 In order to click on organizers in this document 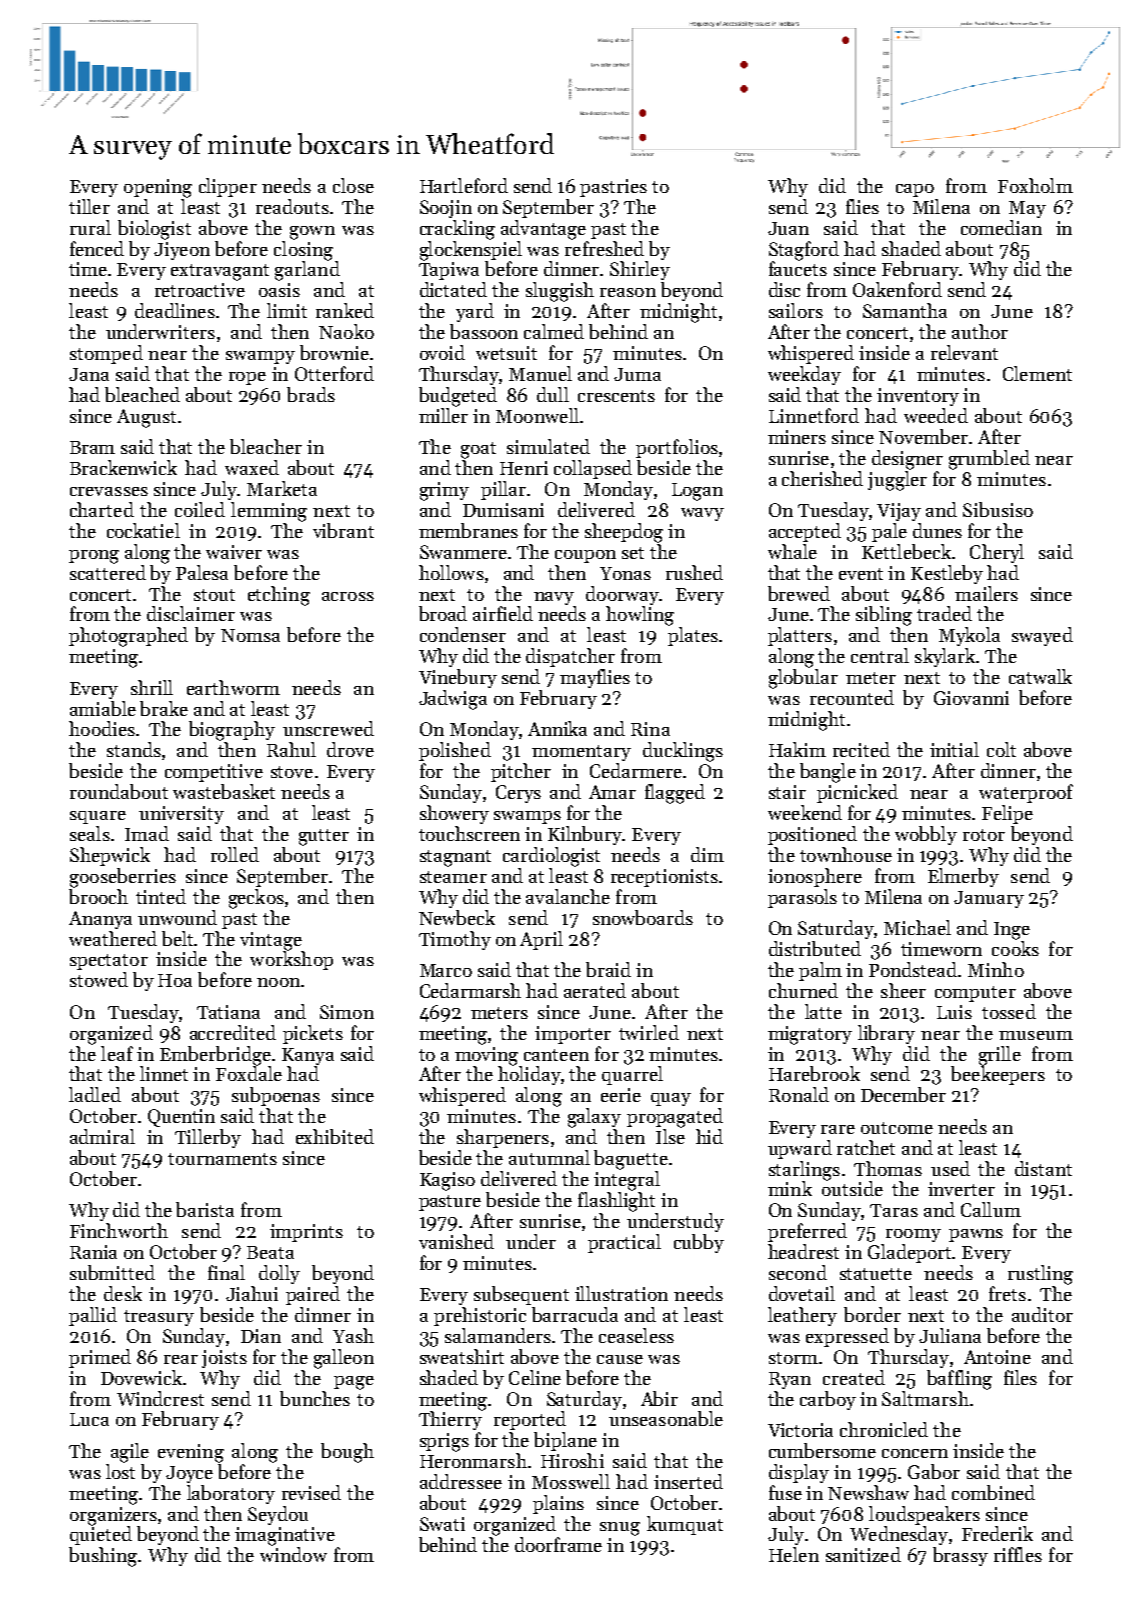, I will do `click(113, 1516)`.
